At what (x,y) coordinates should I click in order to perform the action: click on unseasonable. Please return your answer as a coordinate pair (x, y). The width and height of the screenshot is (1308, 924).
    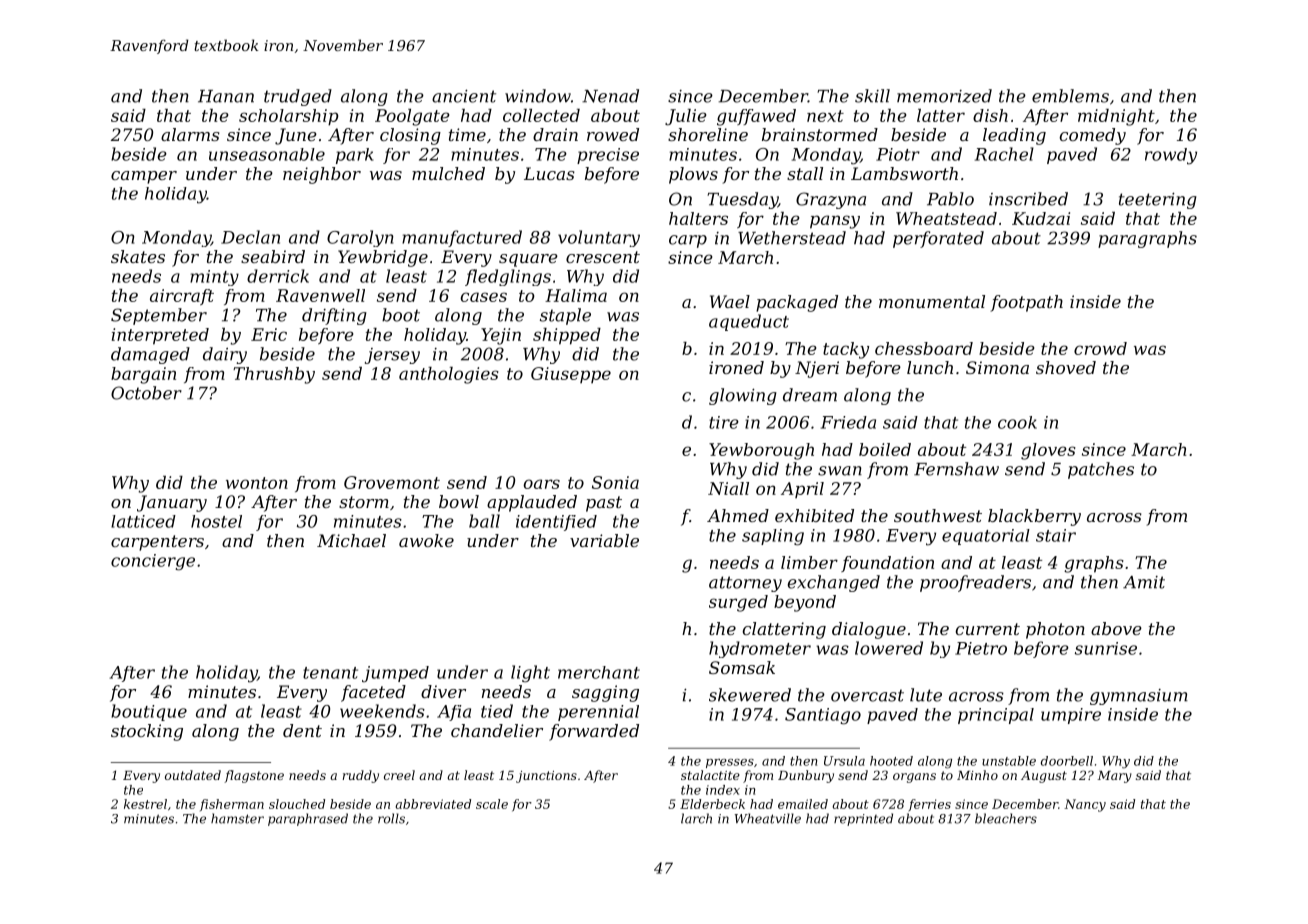
    Looking at the image, I should click on (267, 154).
